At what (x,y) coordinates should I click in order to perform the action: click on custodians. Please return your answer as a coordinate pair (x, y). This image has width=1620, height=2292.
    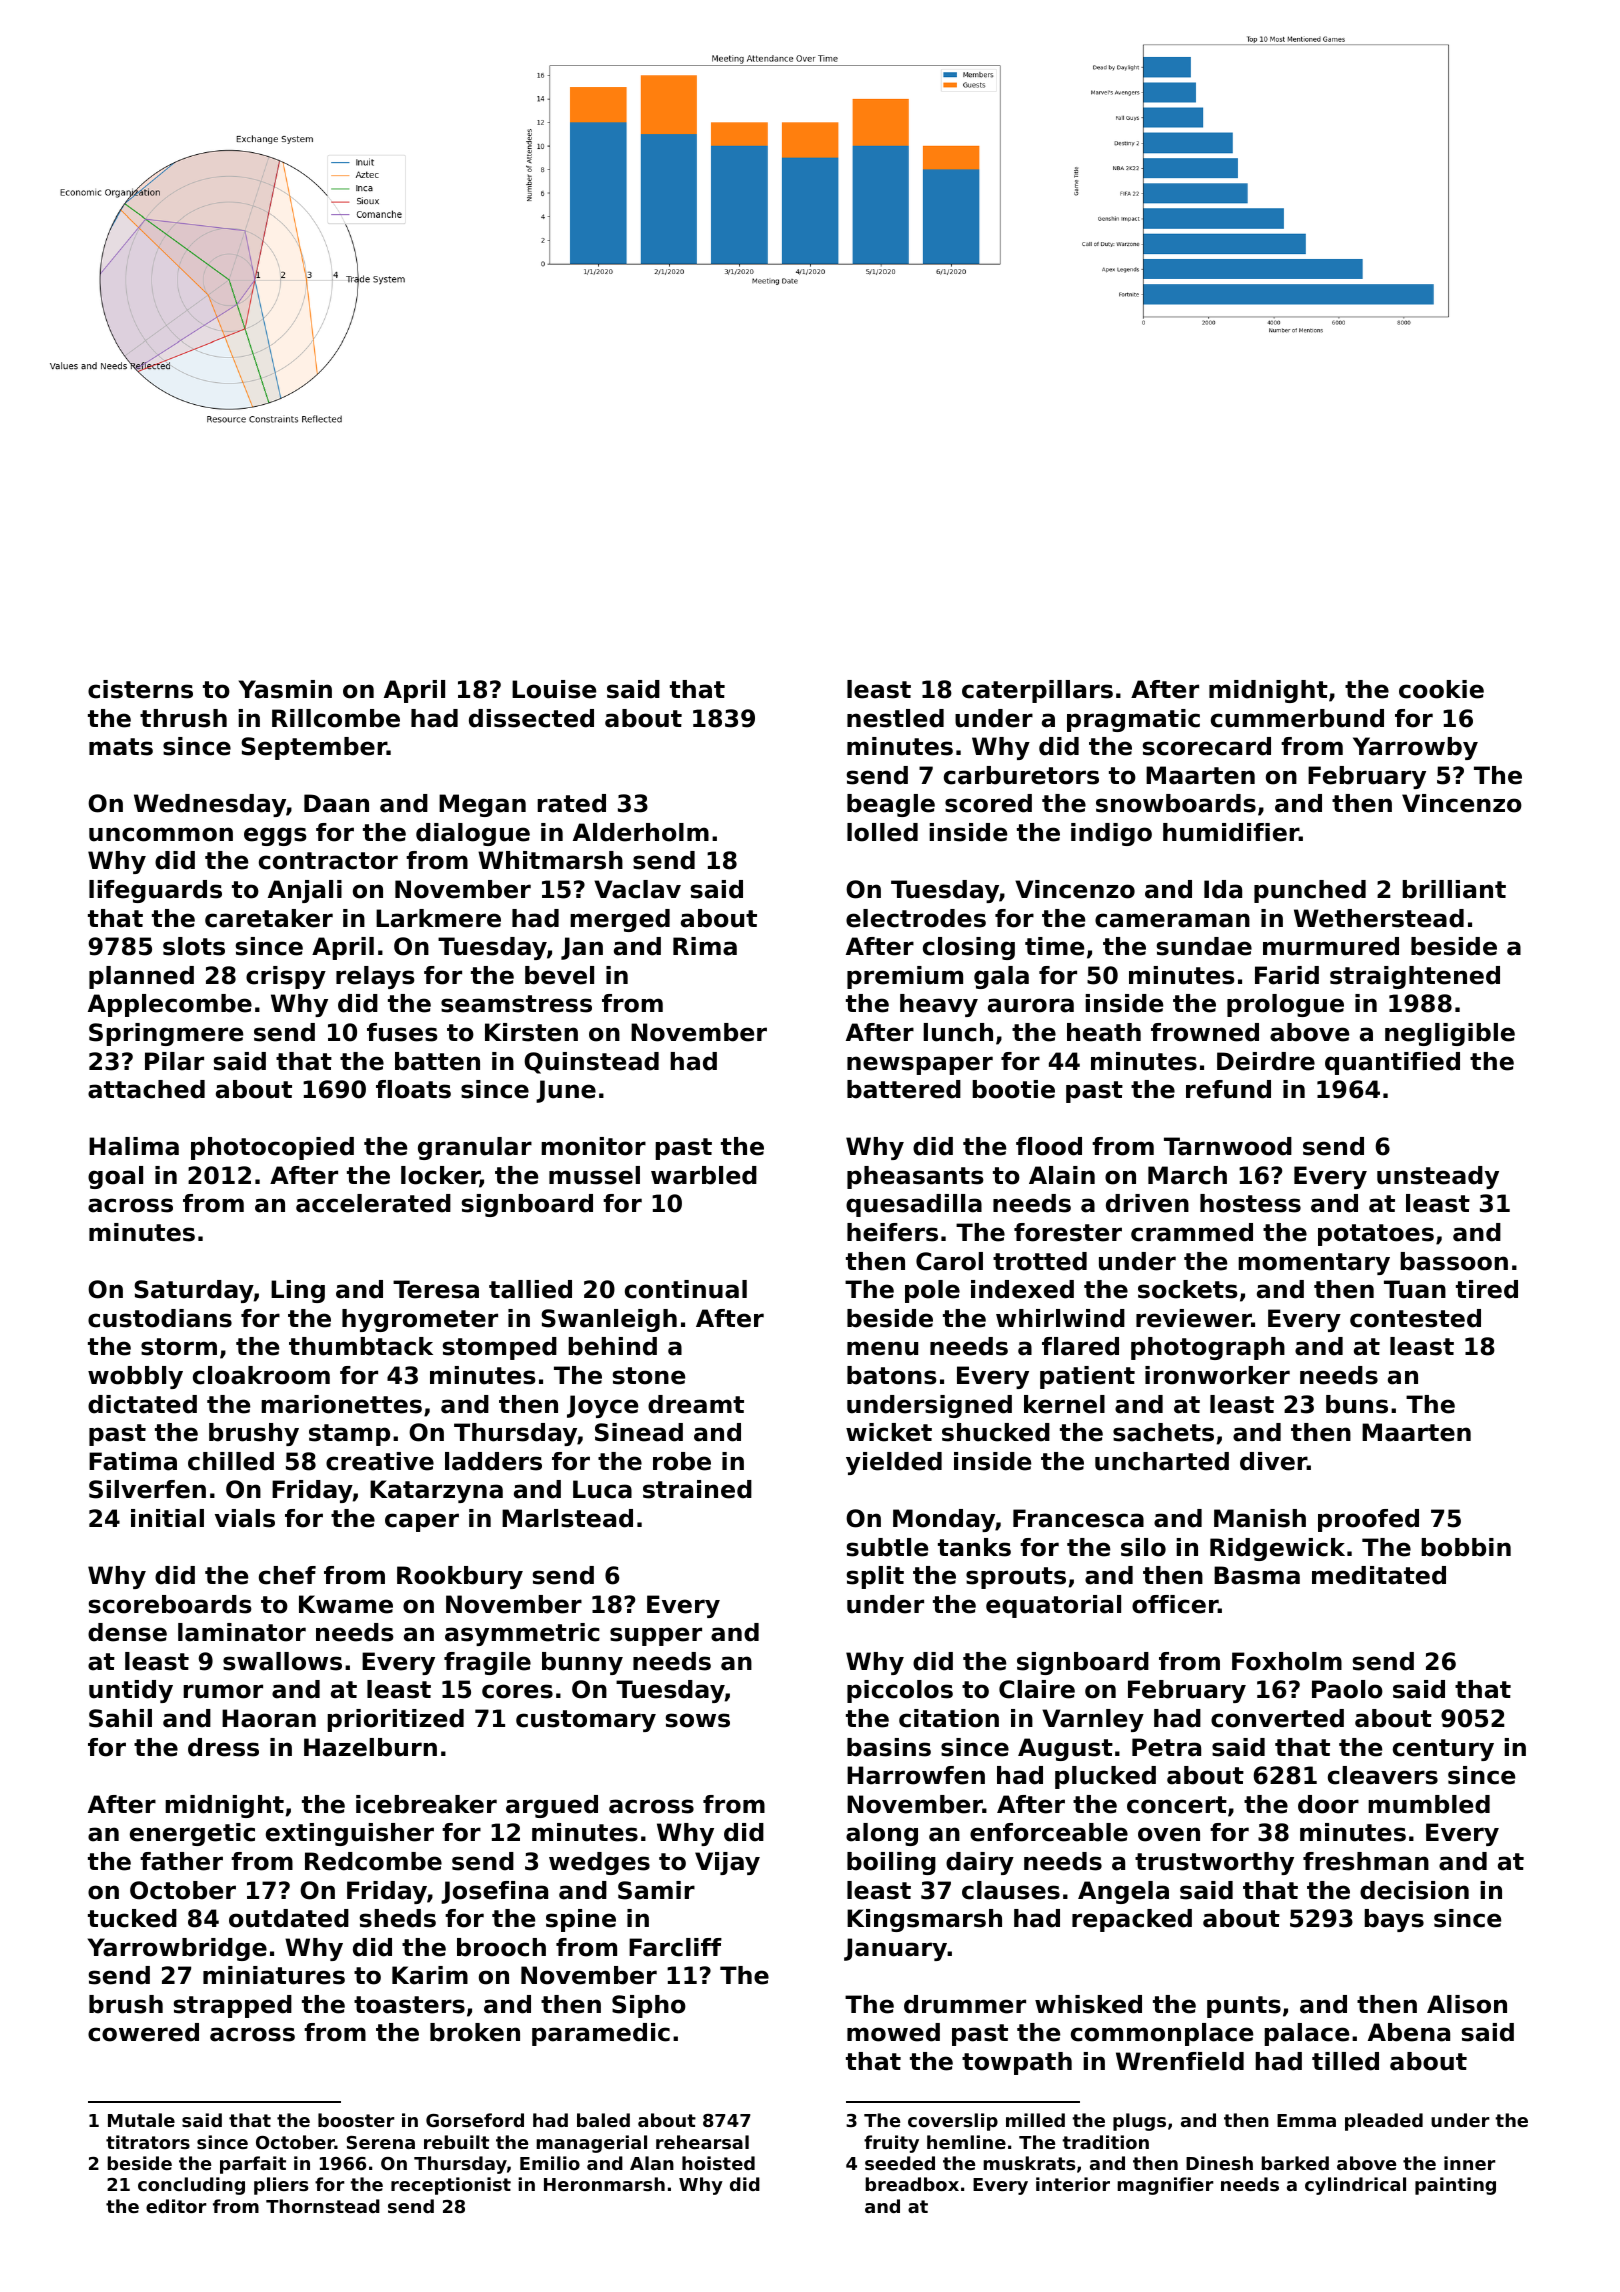
    Looking at the image, I should click on (160, 1318).
